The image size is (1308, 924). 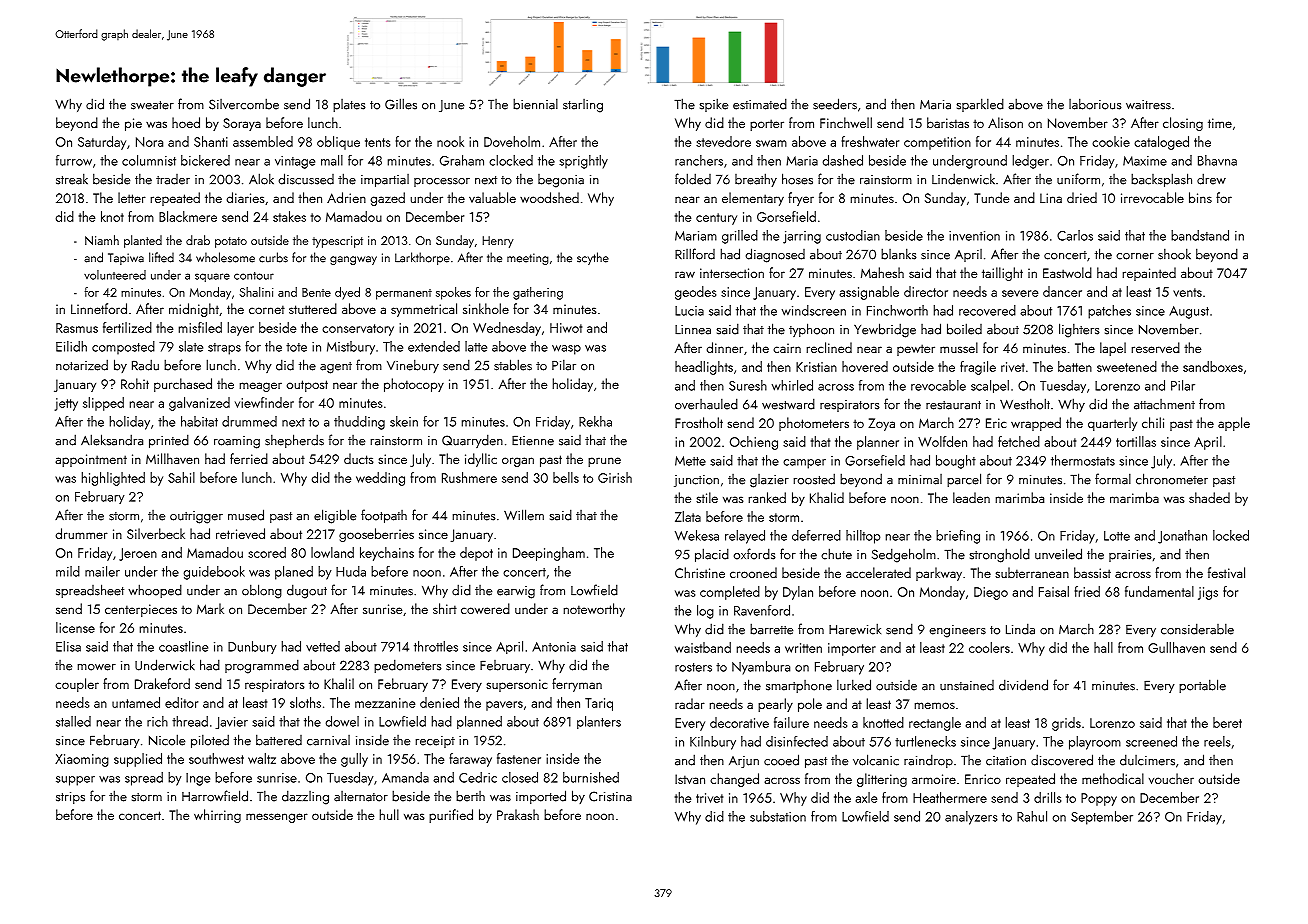 I want to click on receipt, so click(x=435, y=742).
